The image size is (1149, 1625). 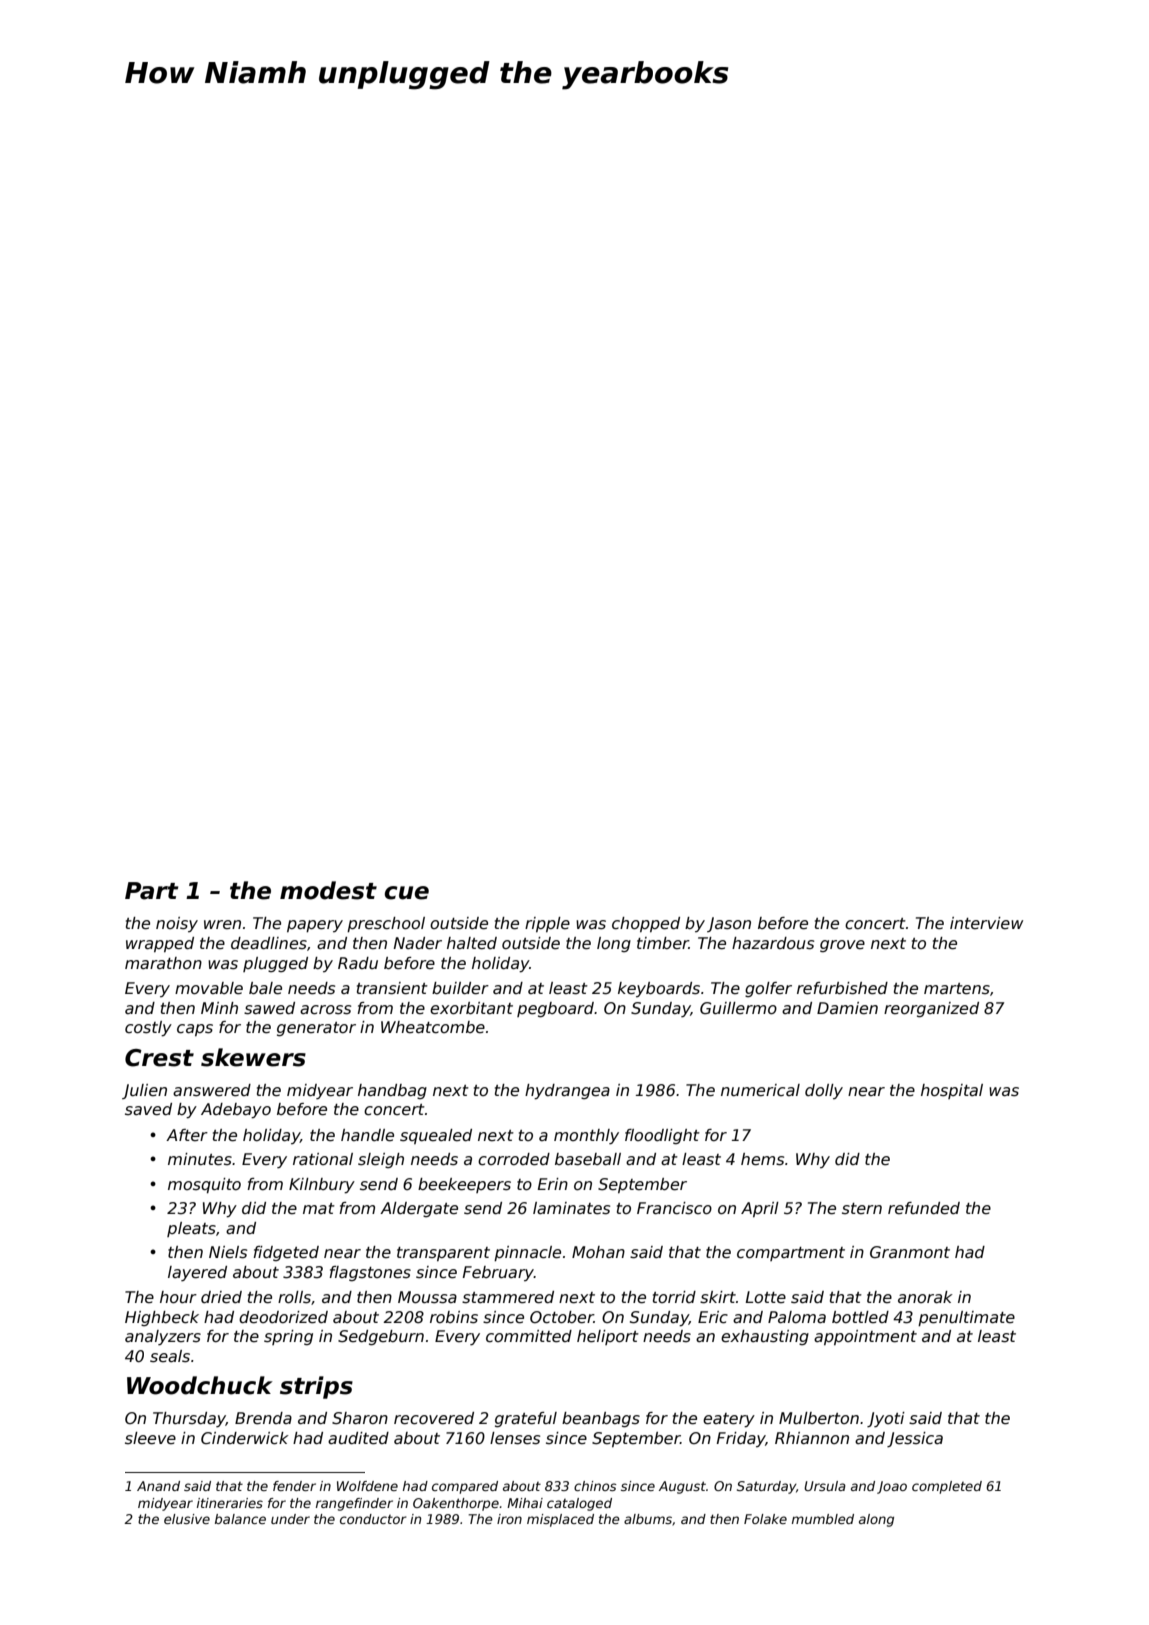 What do you see at coordinates (434, 1418) in the screenshot?
I see `recovered` at bounding box center [434, 1418].
